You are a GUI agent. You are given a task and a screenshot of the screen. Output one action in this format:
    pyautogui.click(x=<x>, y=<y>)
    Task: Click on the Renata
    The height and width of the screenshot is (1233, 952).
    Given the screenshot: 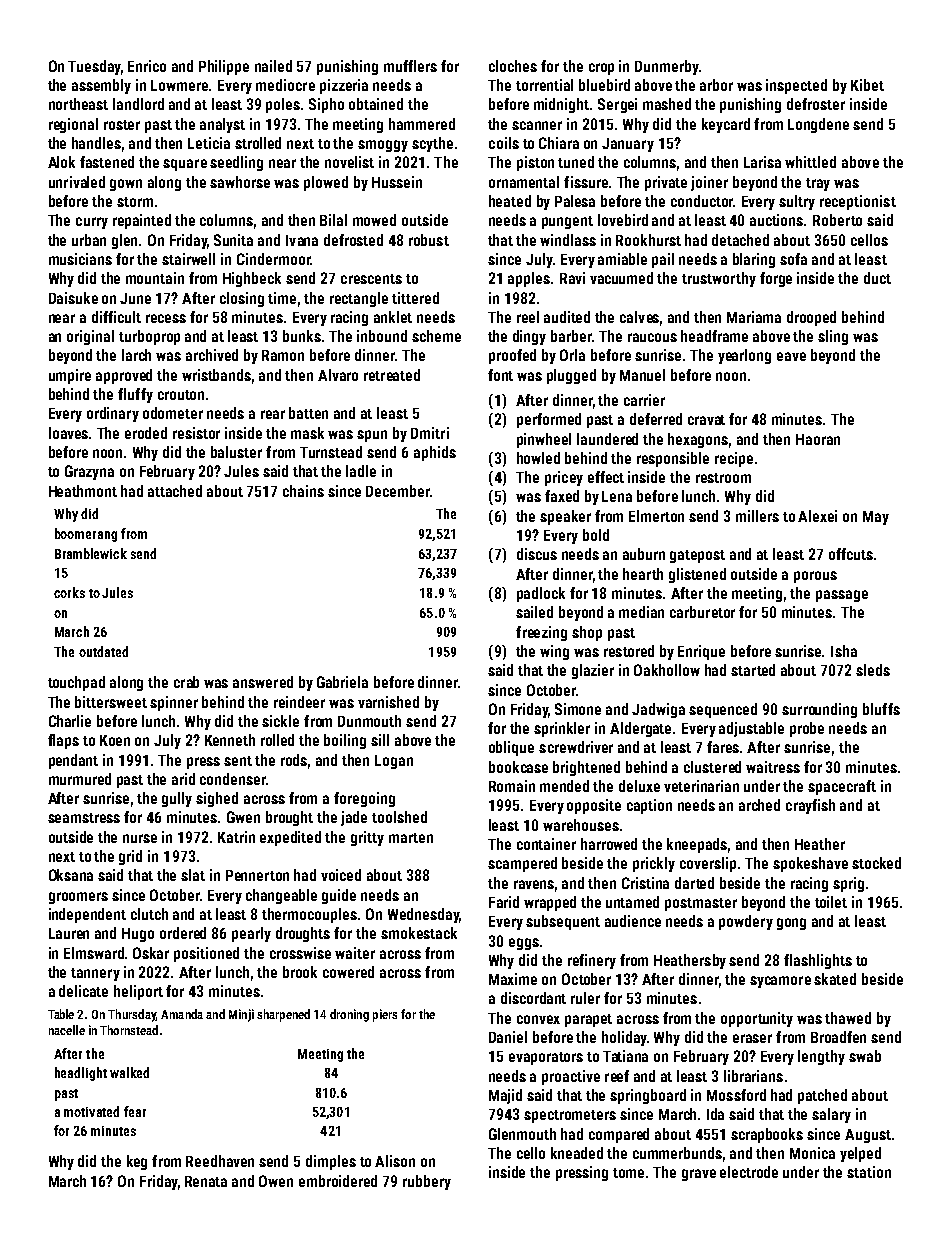 What is the action you would take?
    pyautogui.click(x=206, y=1181)
